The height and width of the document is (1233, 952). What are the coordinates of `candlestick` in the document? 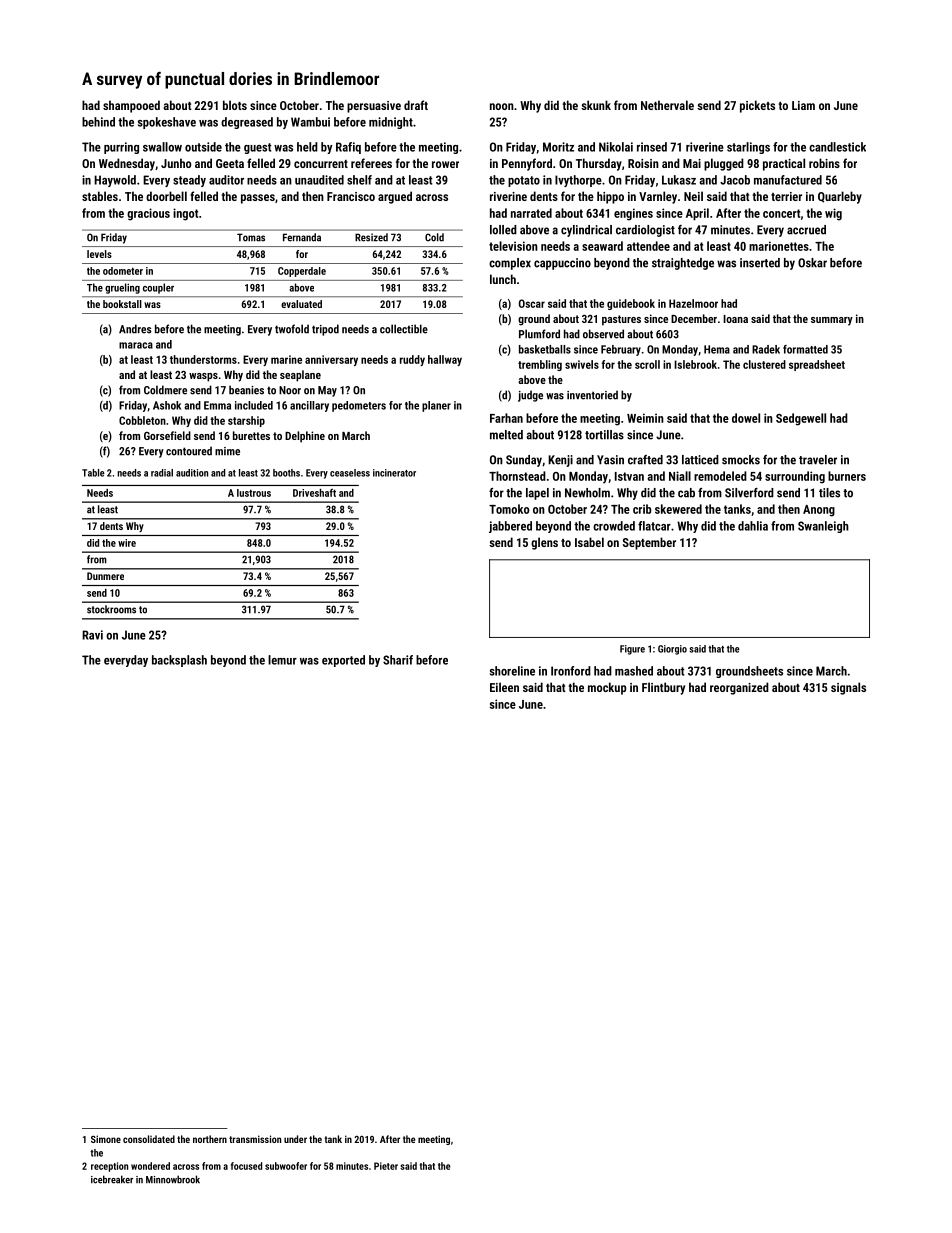 It's located at (837, 147).
